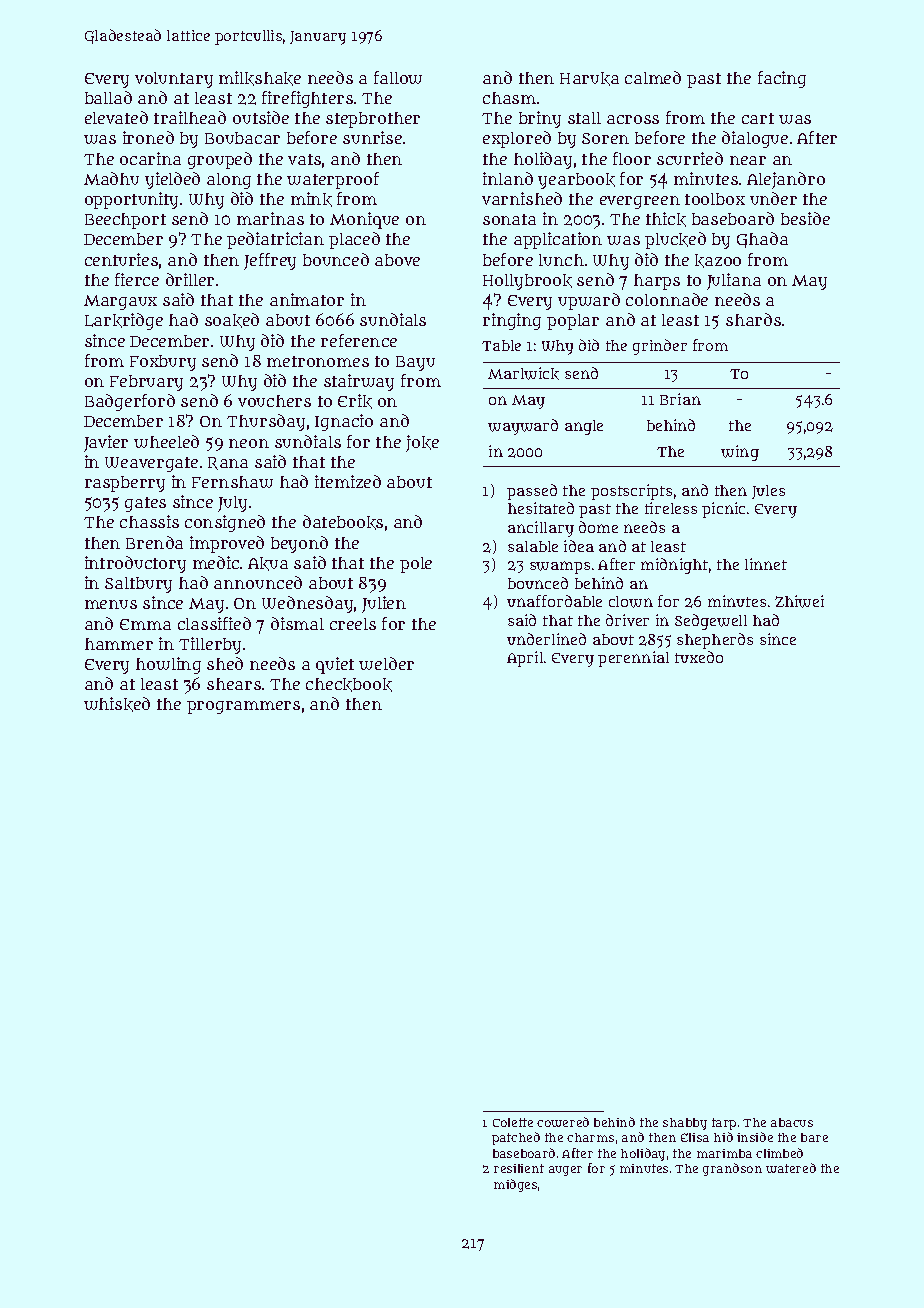 This page has height=1308, width=924. I want to click on Haruka, so click(589, 79).
